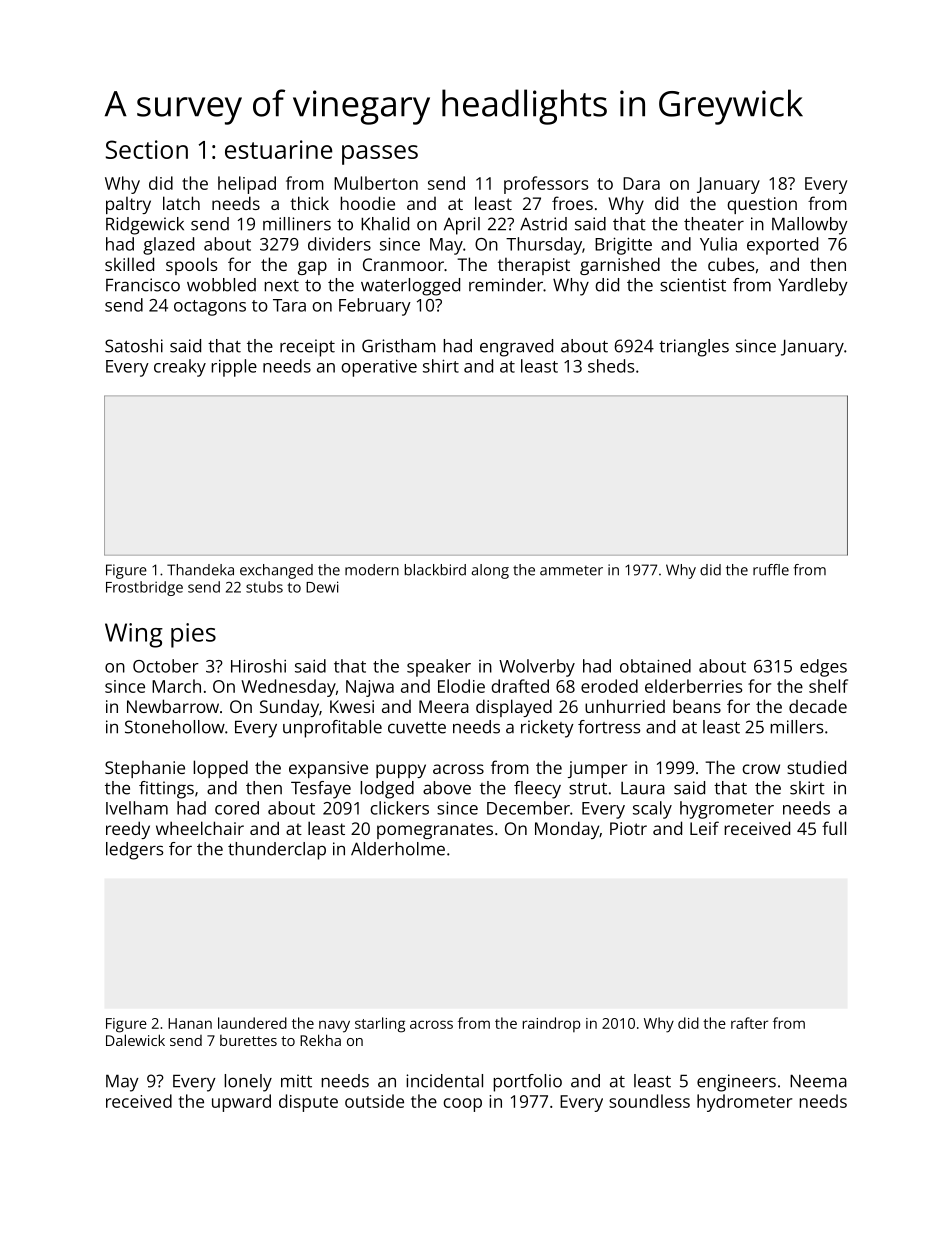  Describe the element at coordinates (655, 666) in the screenshot. I see `obtained` at that location.
